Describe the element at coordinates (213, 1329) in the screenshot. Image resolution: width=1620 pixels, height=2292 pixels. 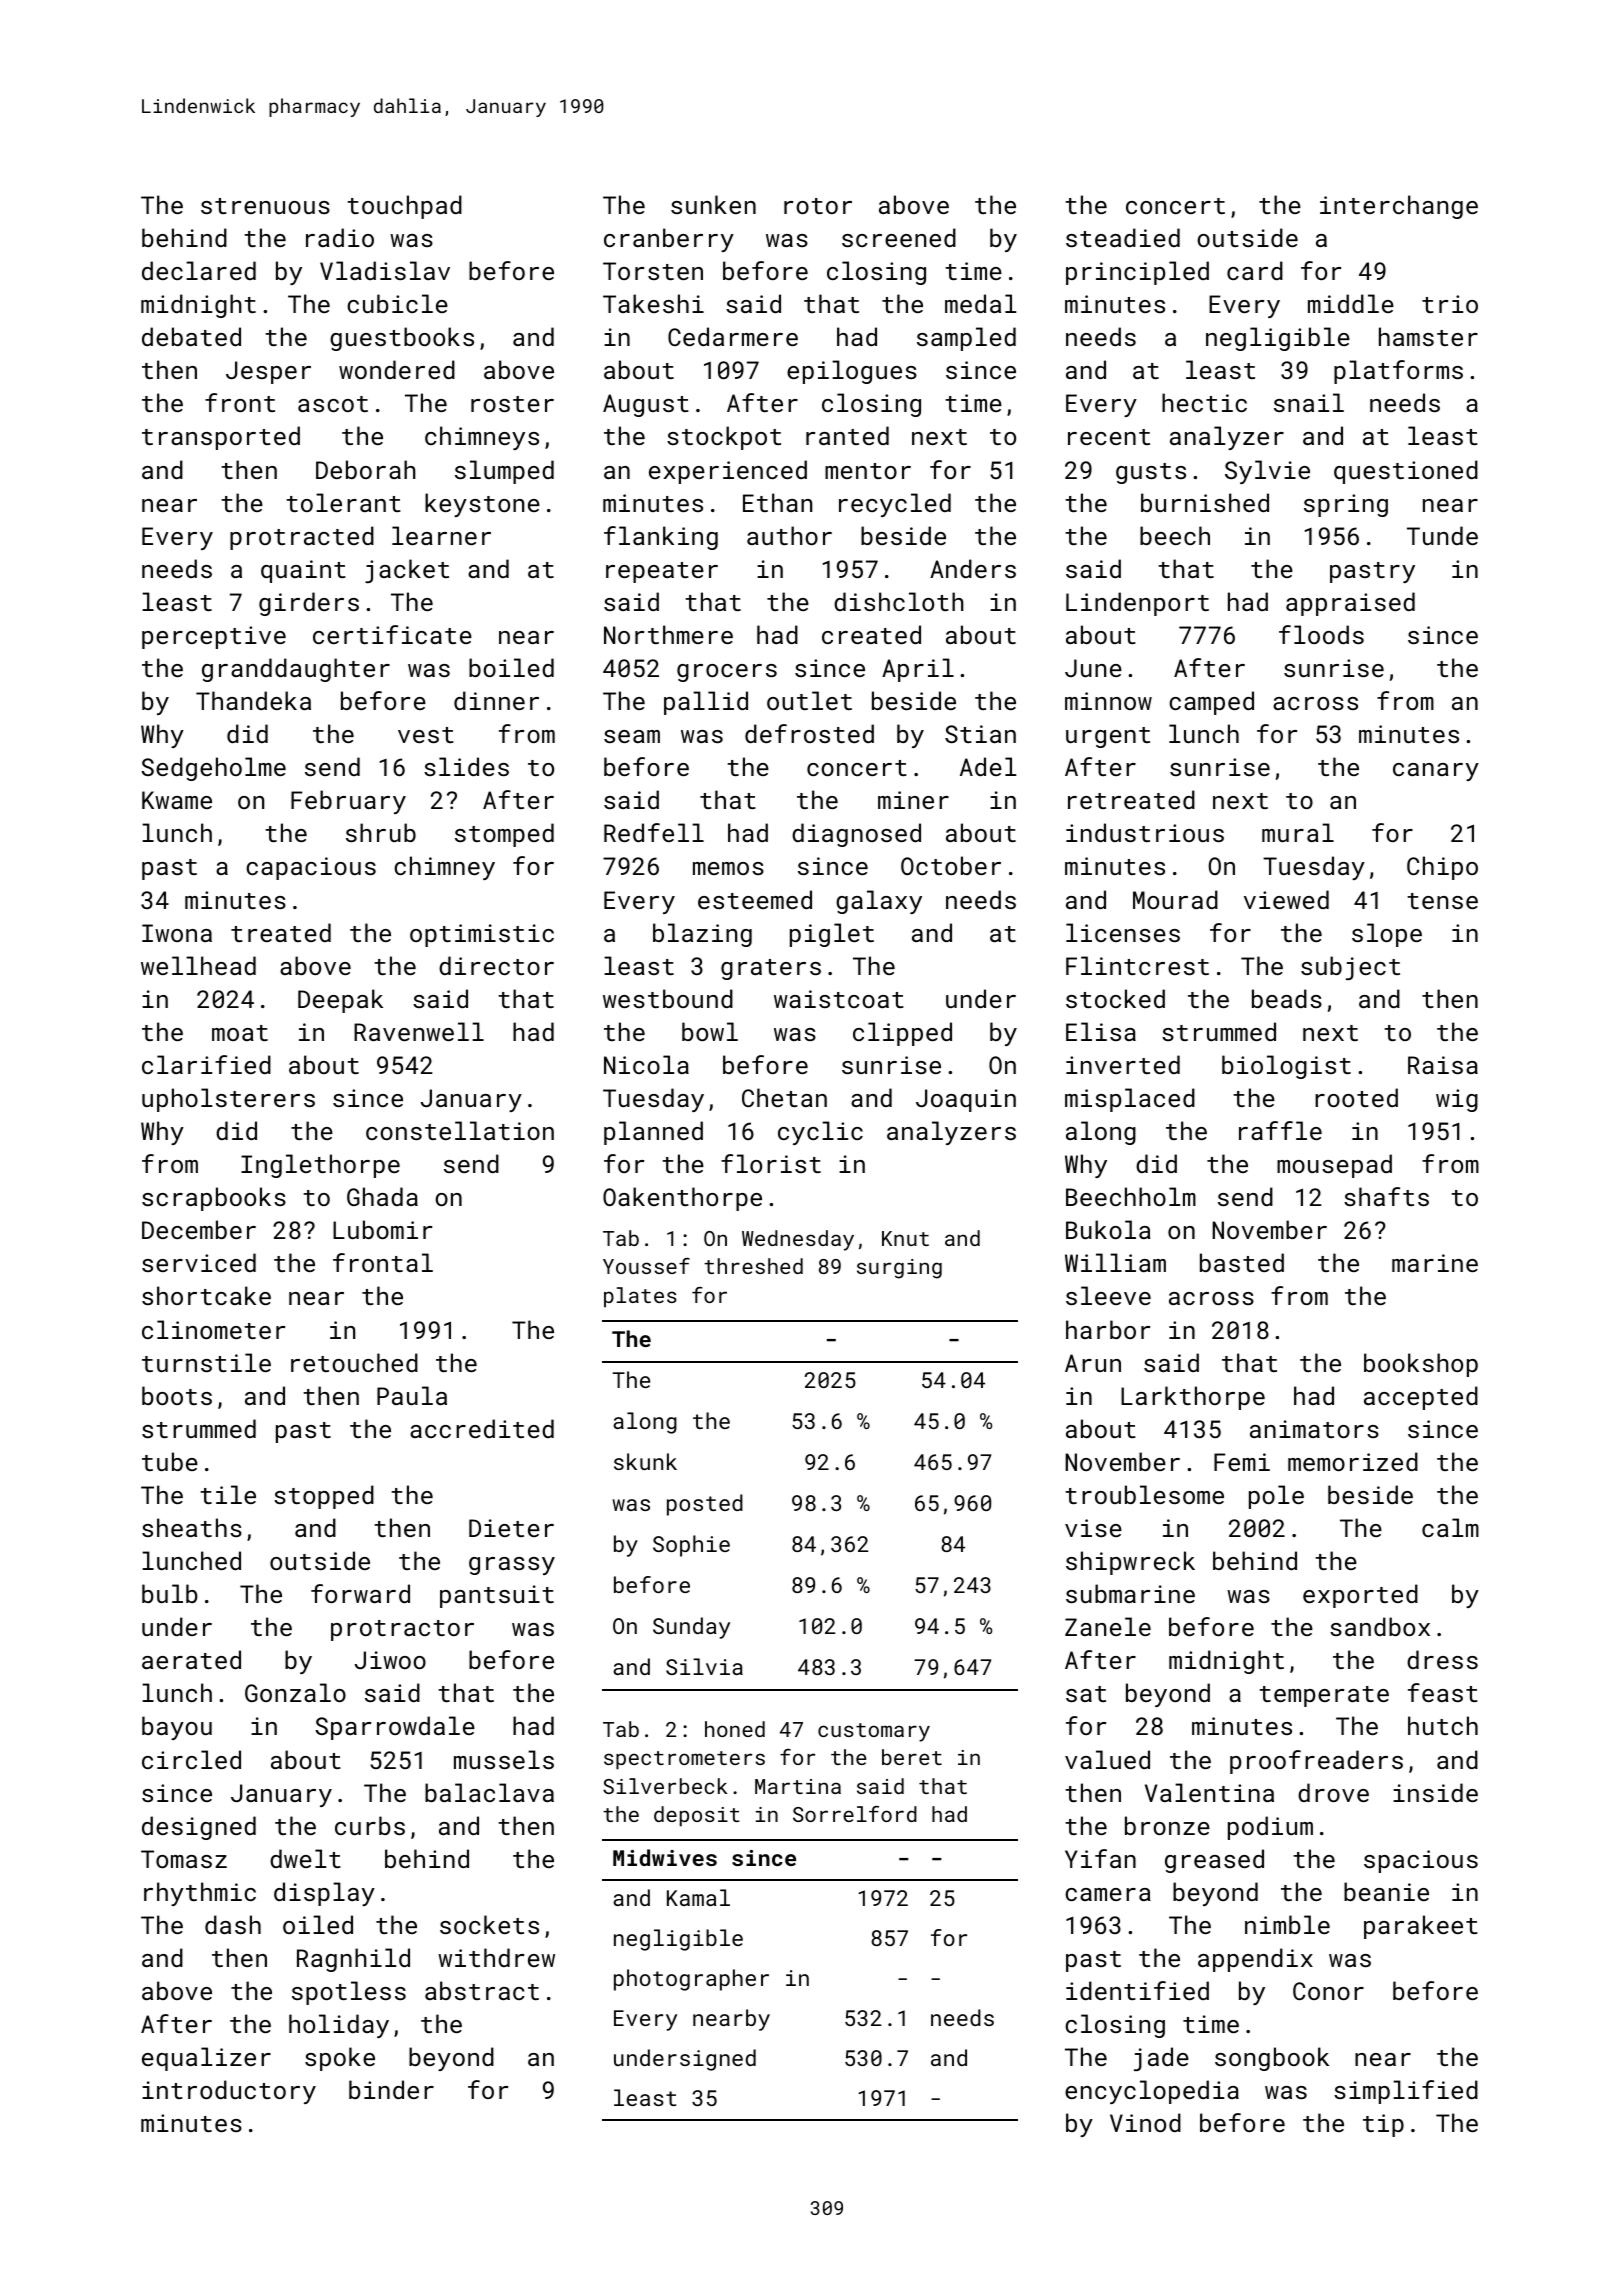
I see `clinometer` at that location.
